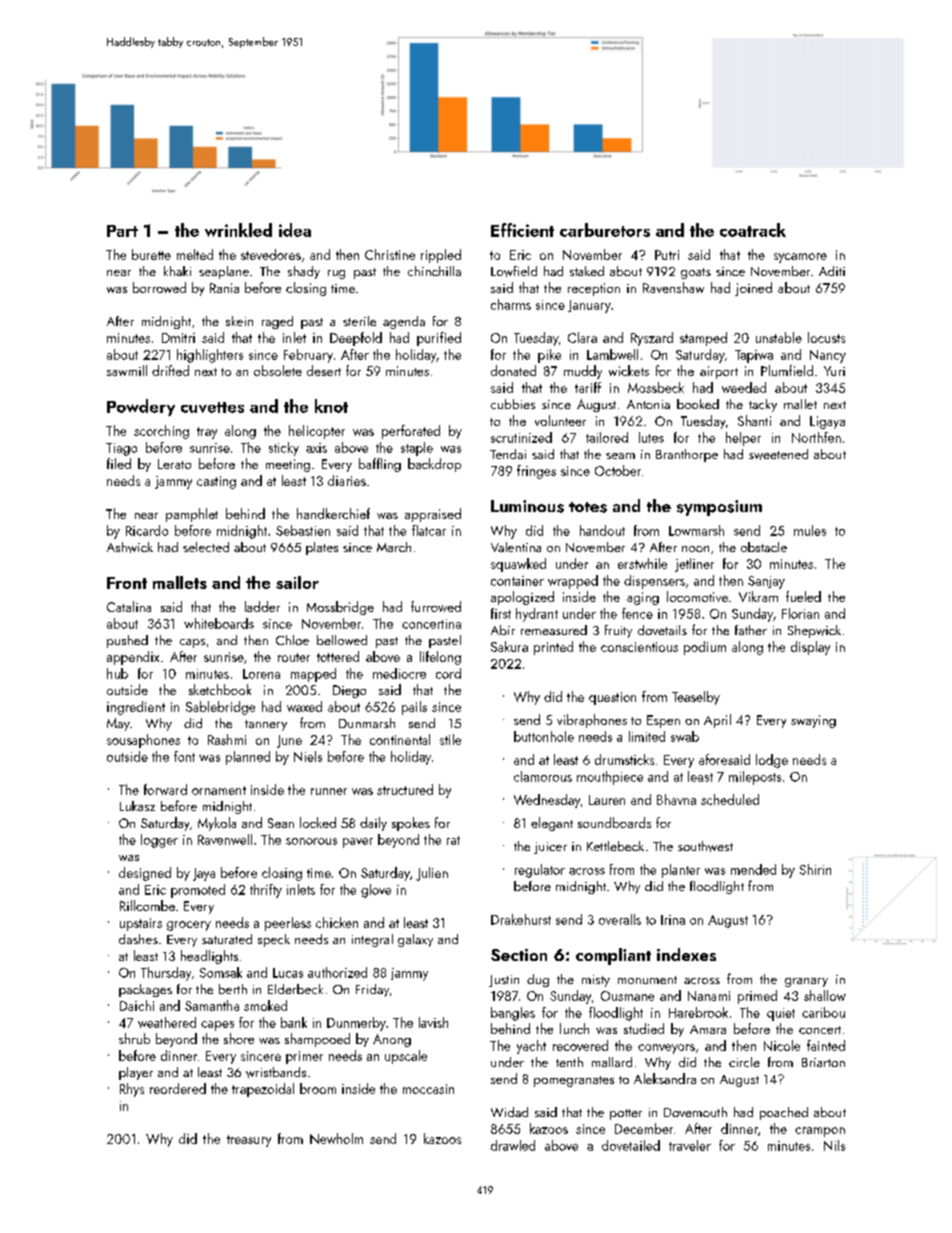 This screenshot has height=1233, width=952. I want to click on Ravenwell, so click(225, 839).
